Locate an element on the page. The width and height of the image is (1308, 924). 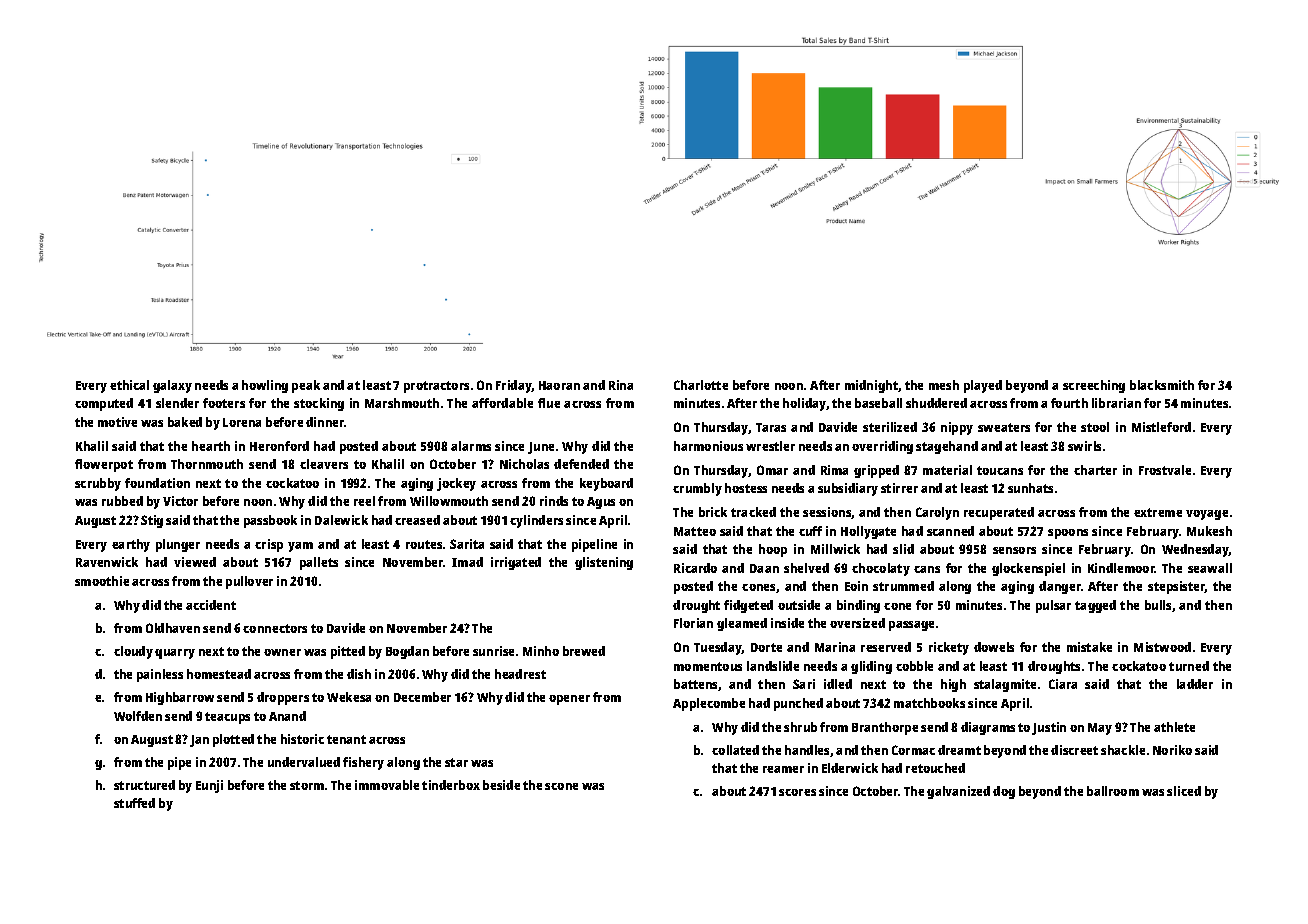
Matteo is located at coordinates (695, 531).
